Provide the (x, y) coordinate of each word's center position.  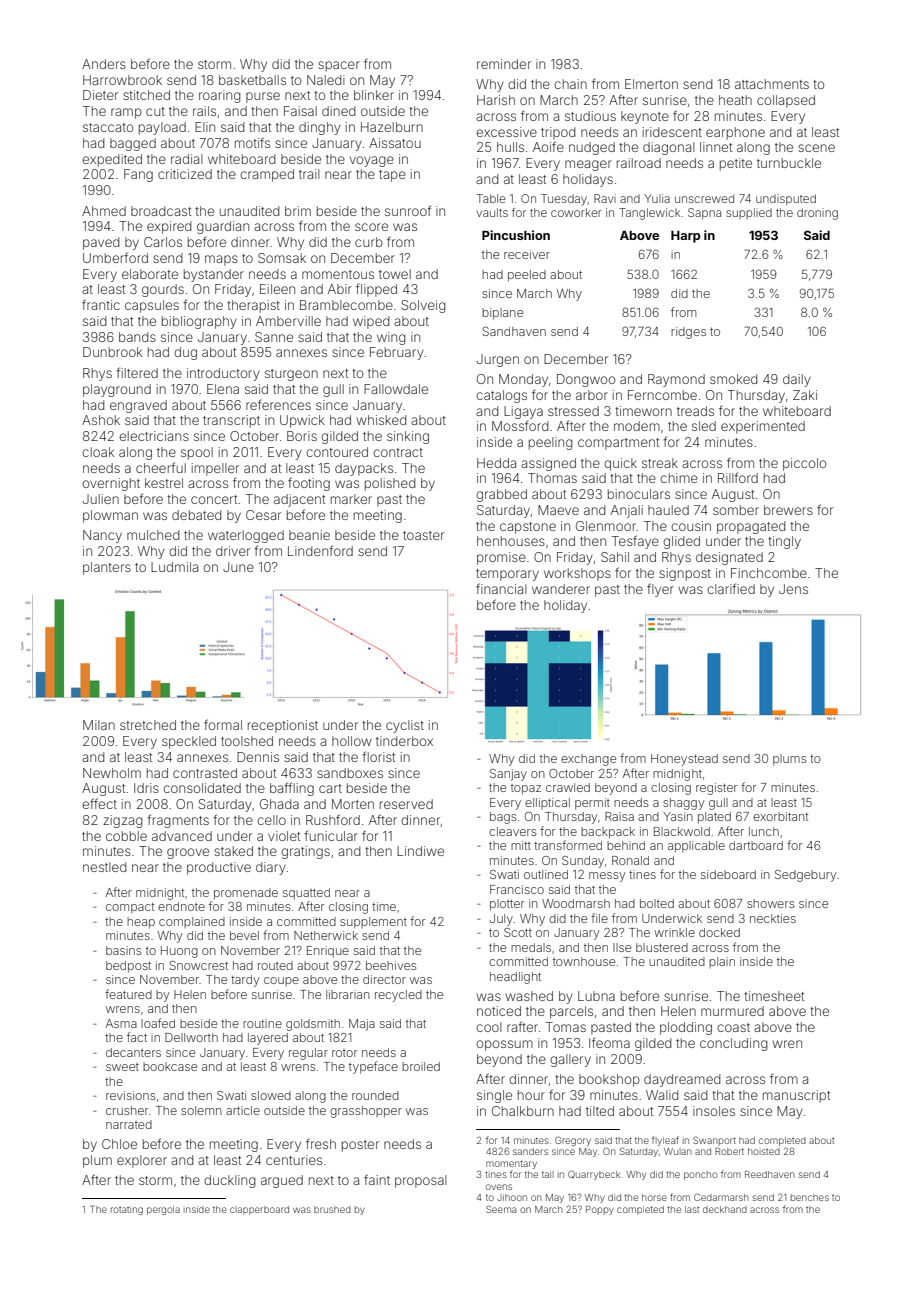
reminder (504, 64)
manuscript (796, 1096)
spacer (339, 66)
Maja (362, 1025)
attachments (772, 84)
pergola (163, 1210)
